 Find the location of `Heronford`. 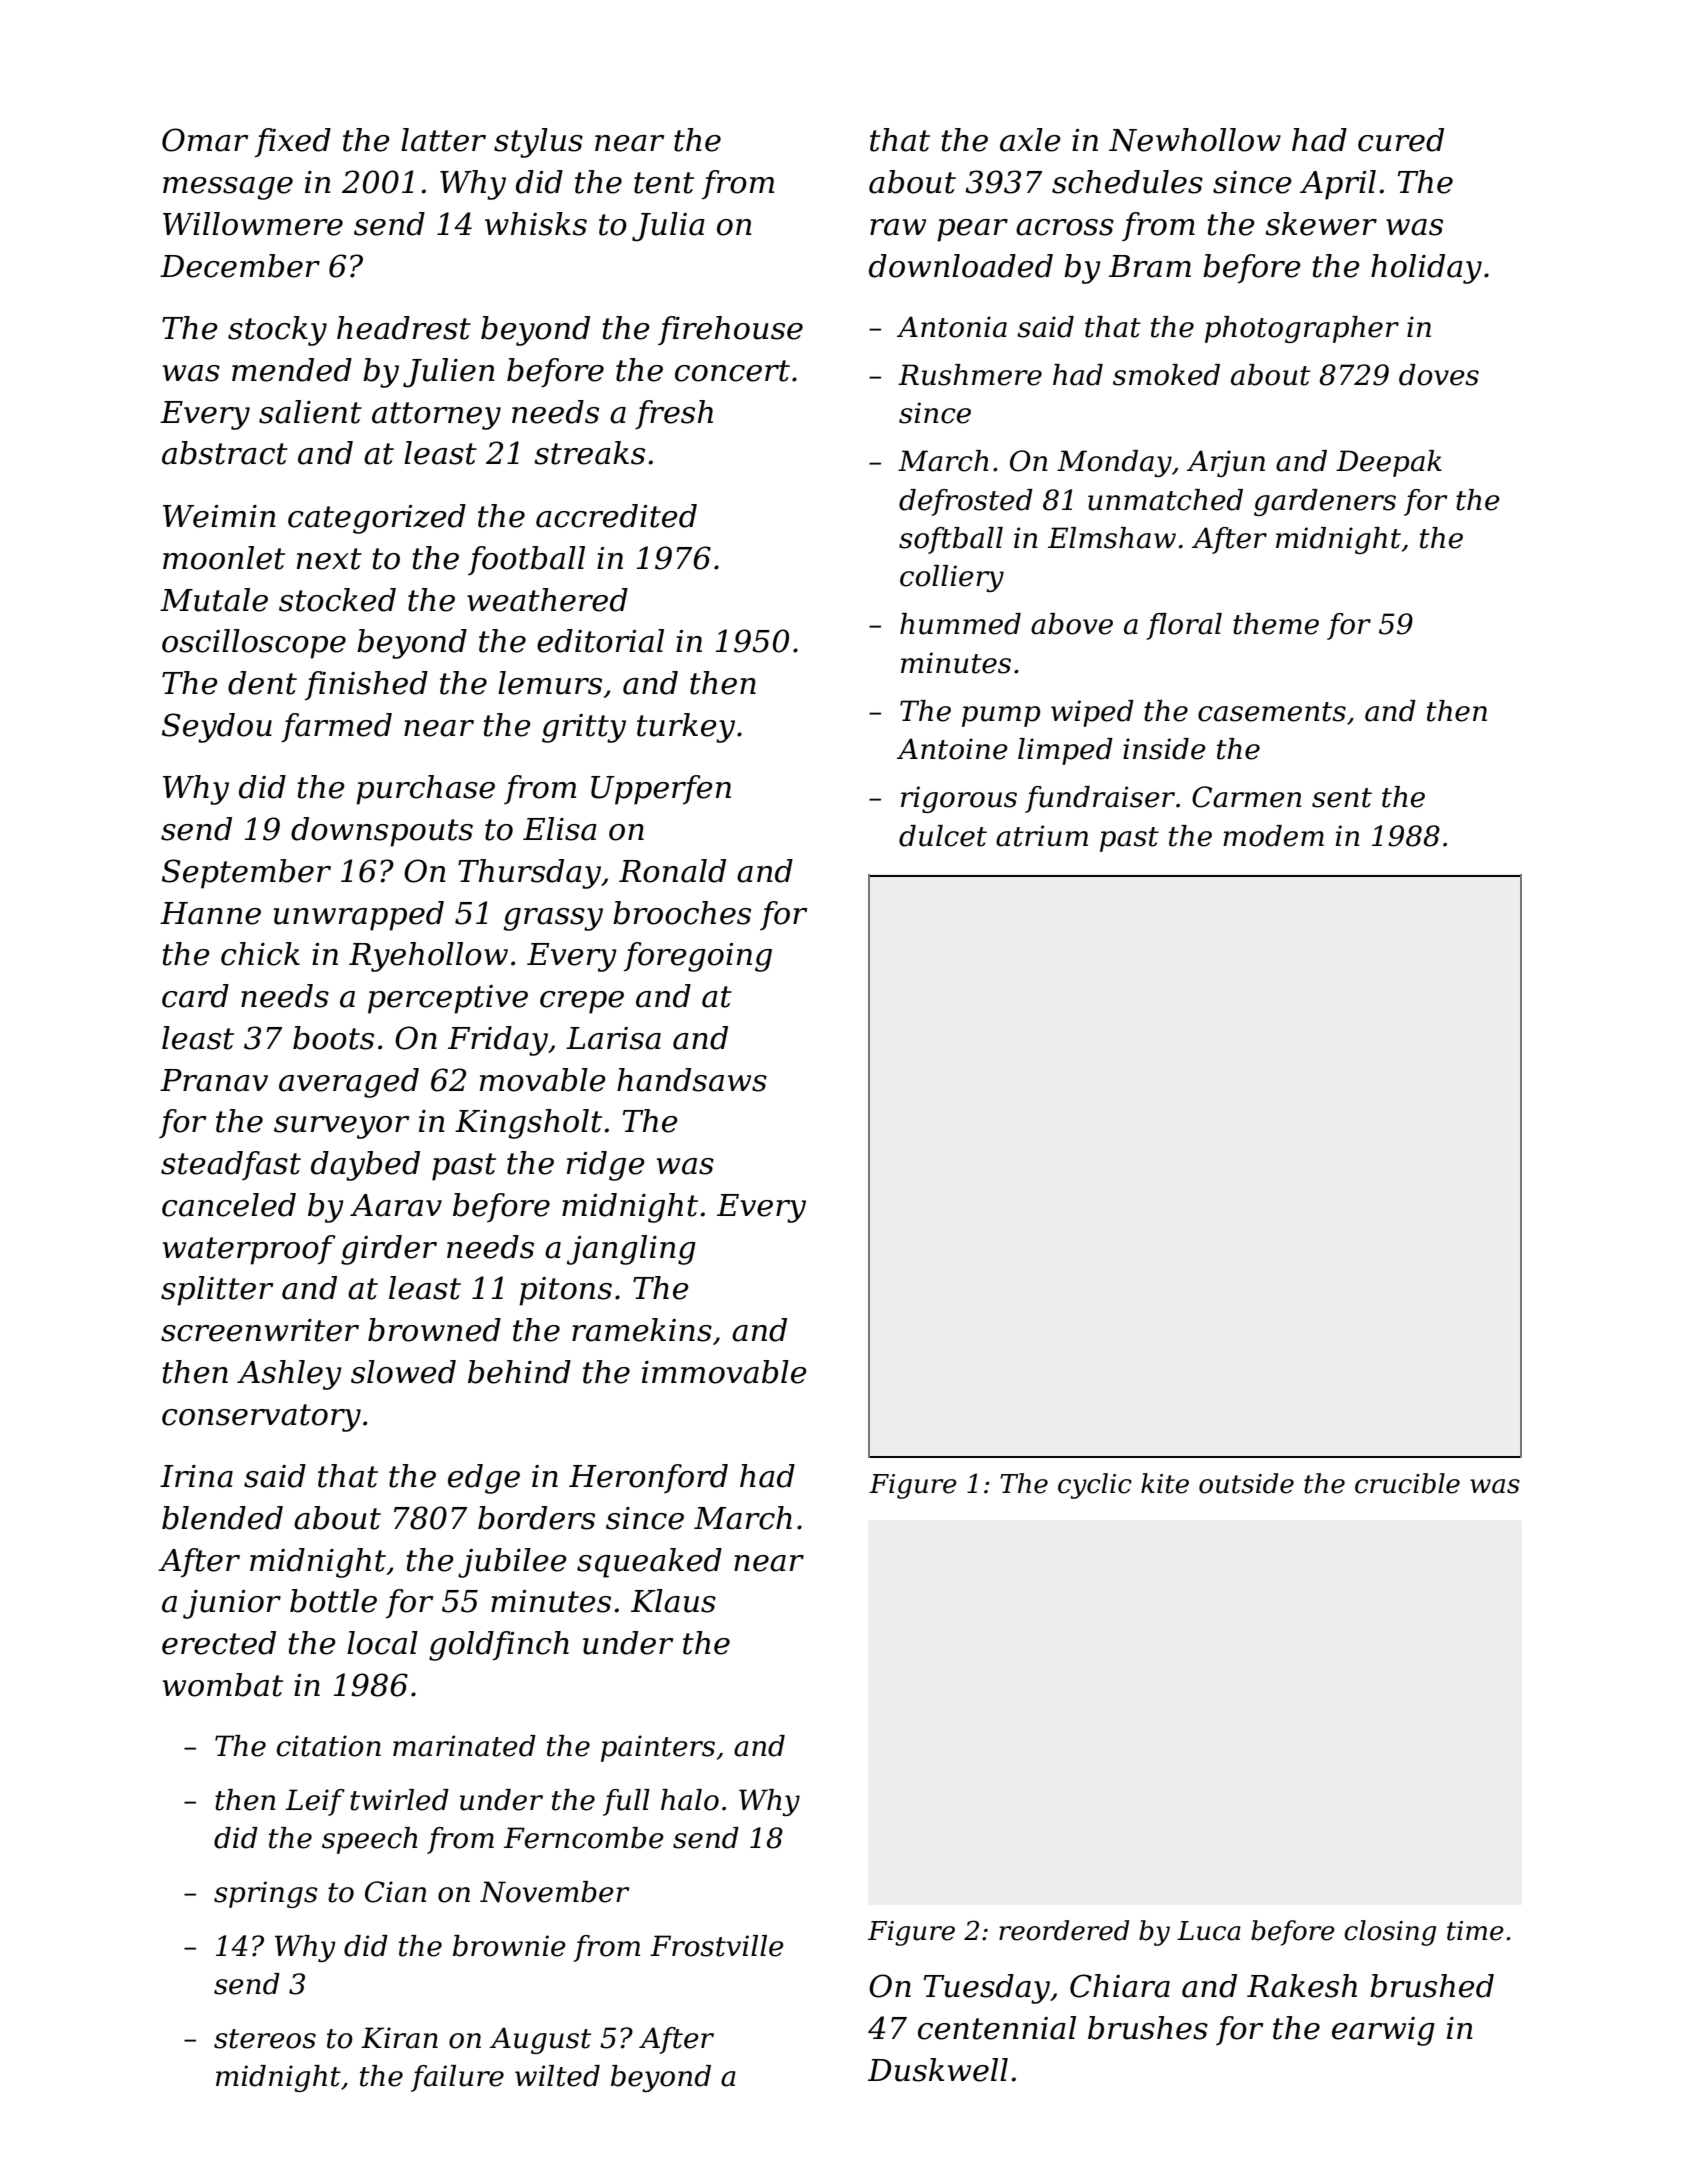

Heronford is located at coordinates (648, 1478).
